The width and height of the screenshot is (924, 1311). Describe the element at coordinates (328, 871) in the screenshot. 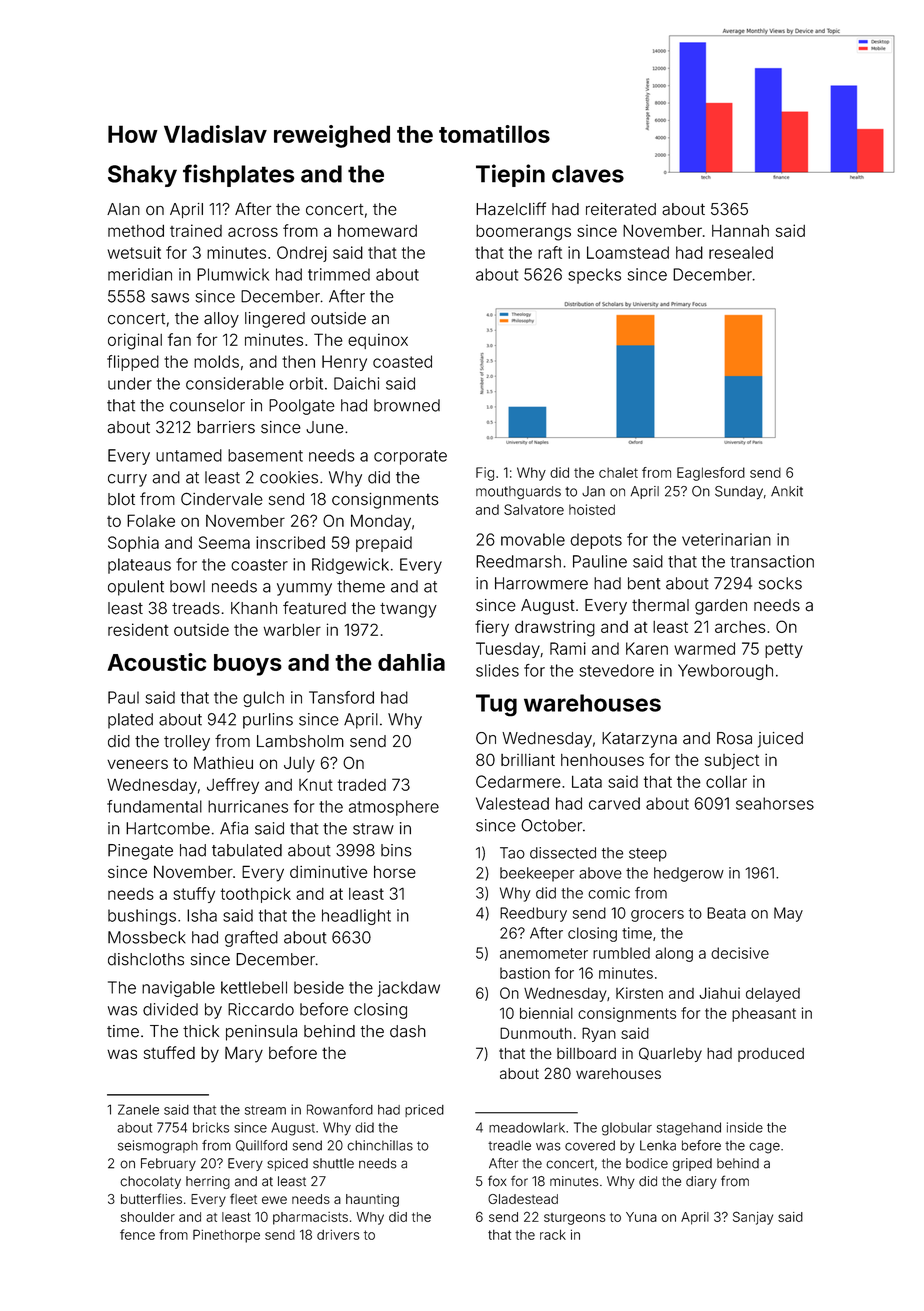

I see `diminutive` at that location.
